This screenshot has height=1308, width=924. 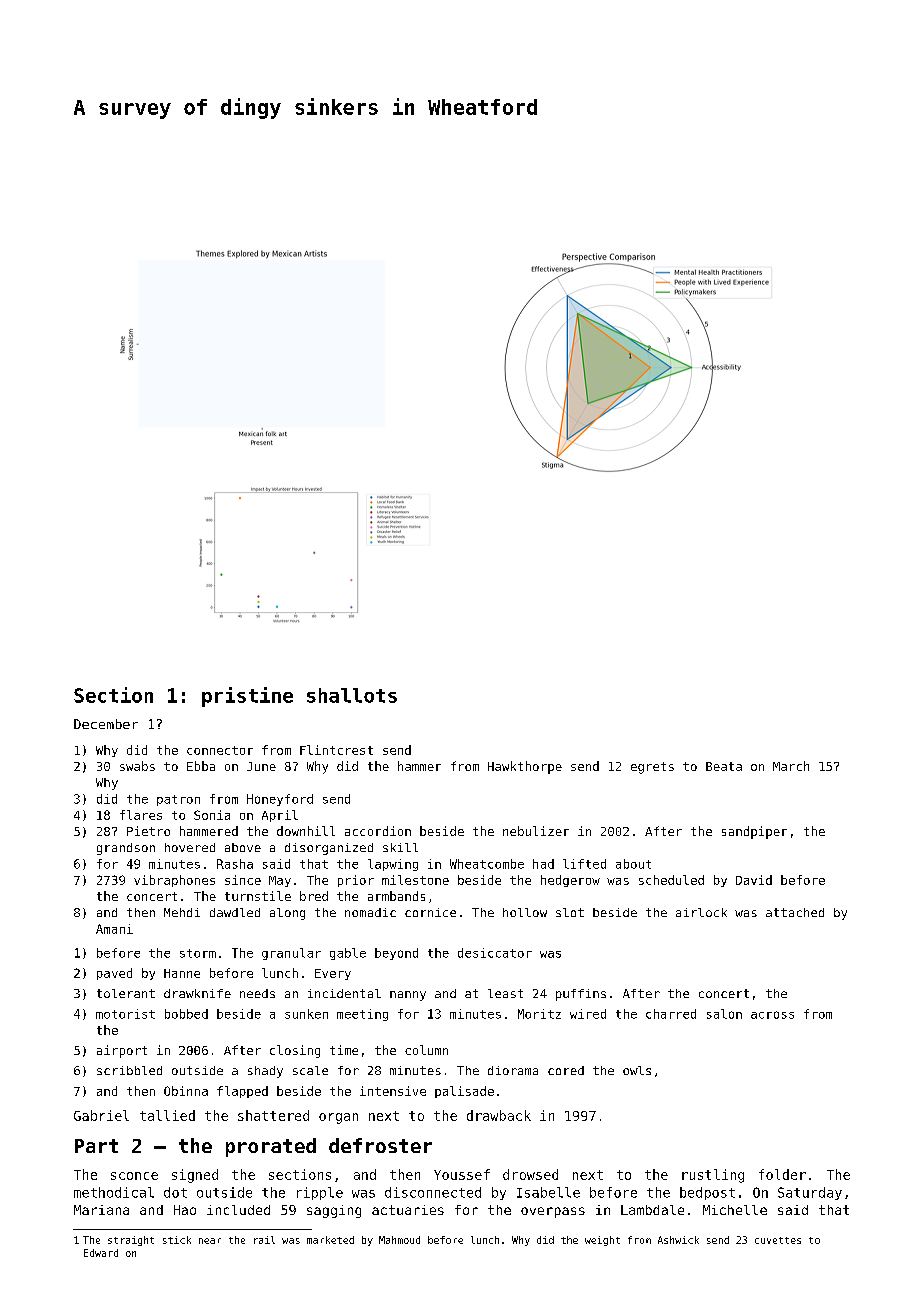 What do you see at coordinates (352, 695) in the screenshot?
I see `shallots` at bounding box center [352, 695].
